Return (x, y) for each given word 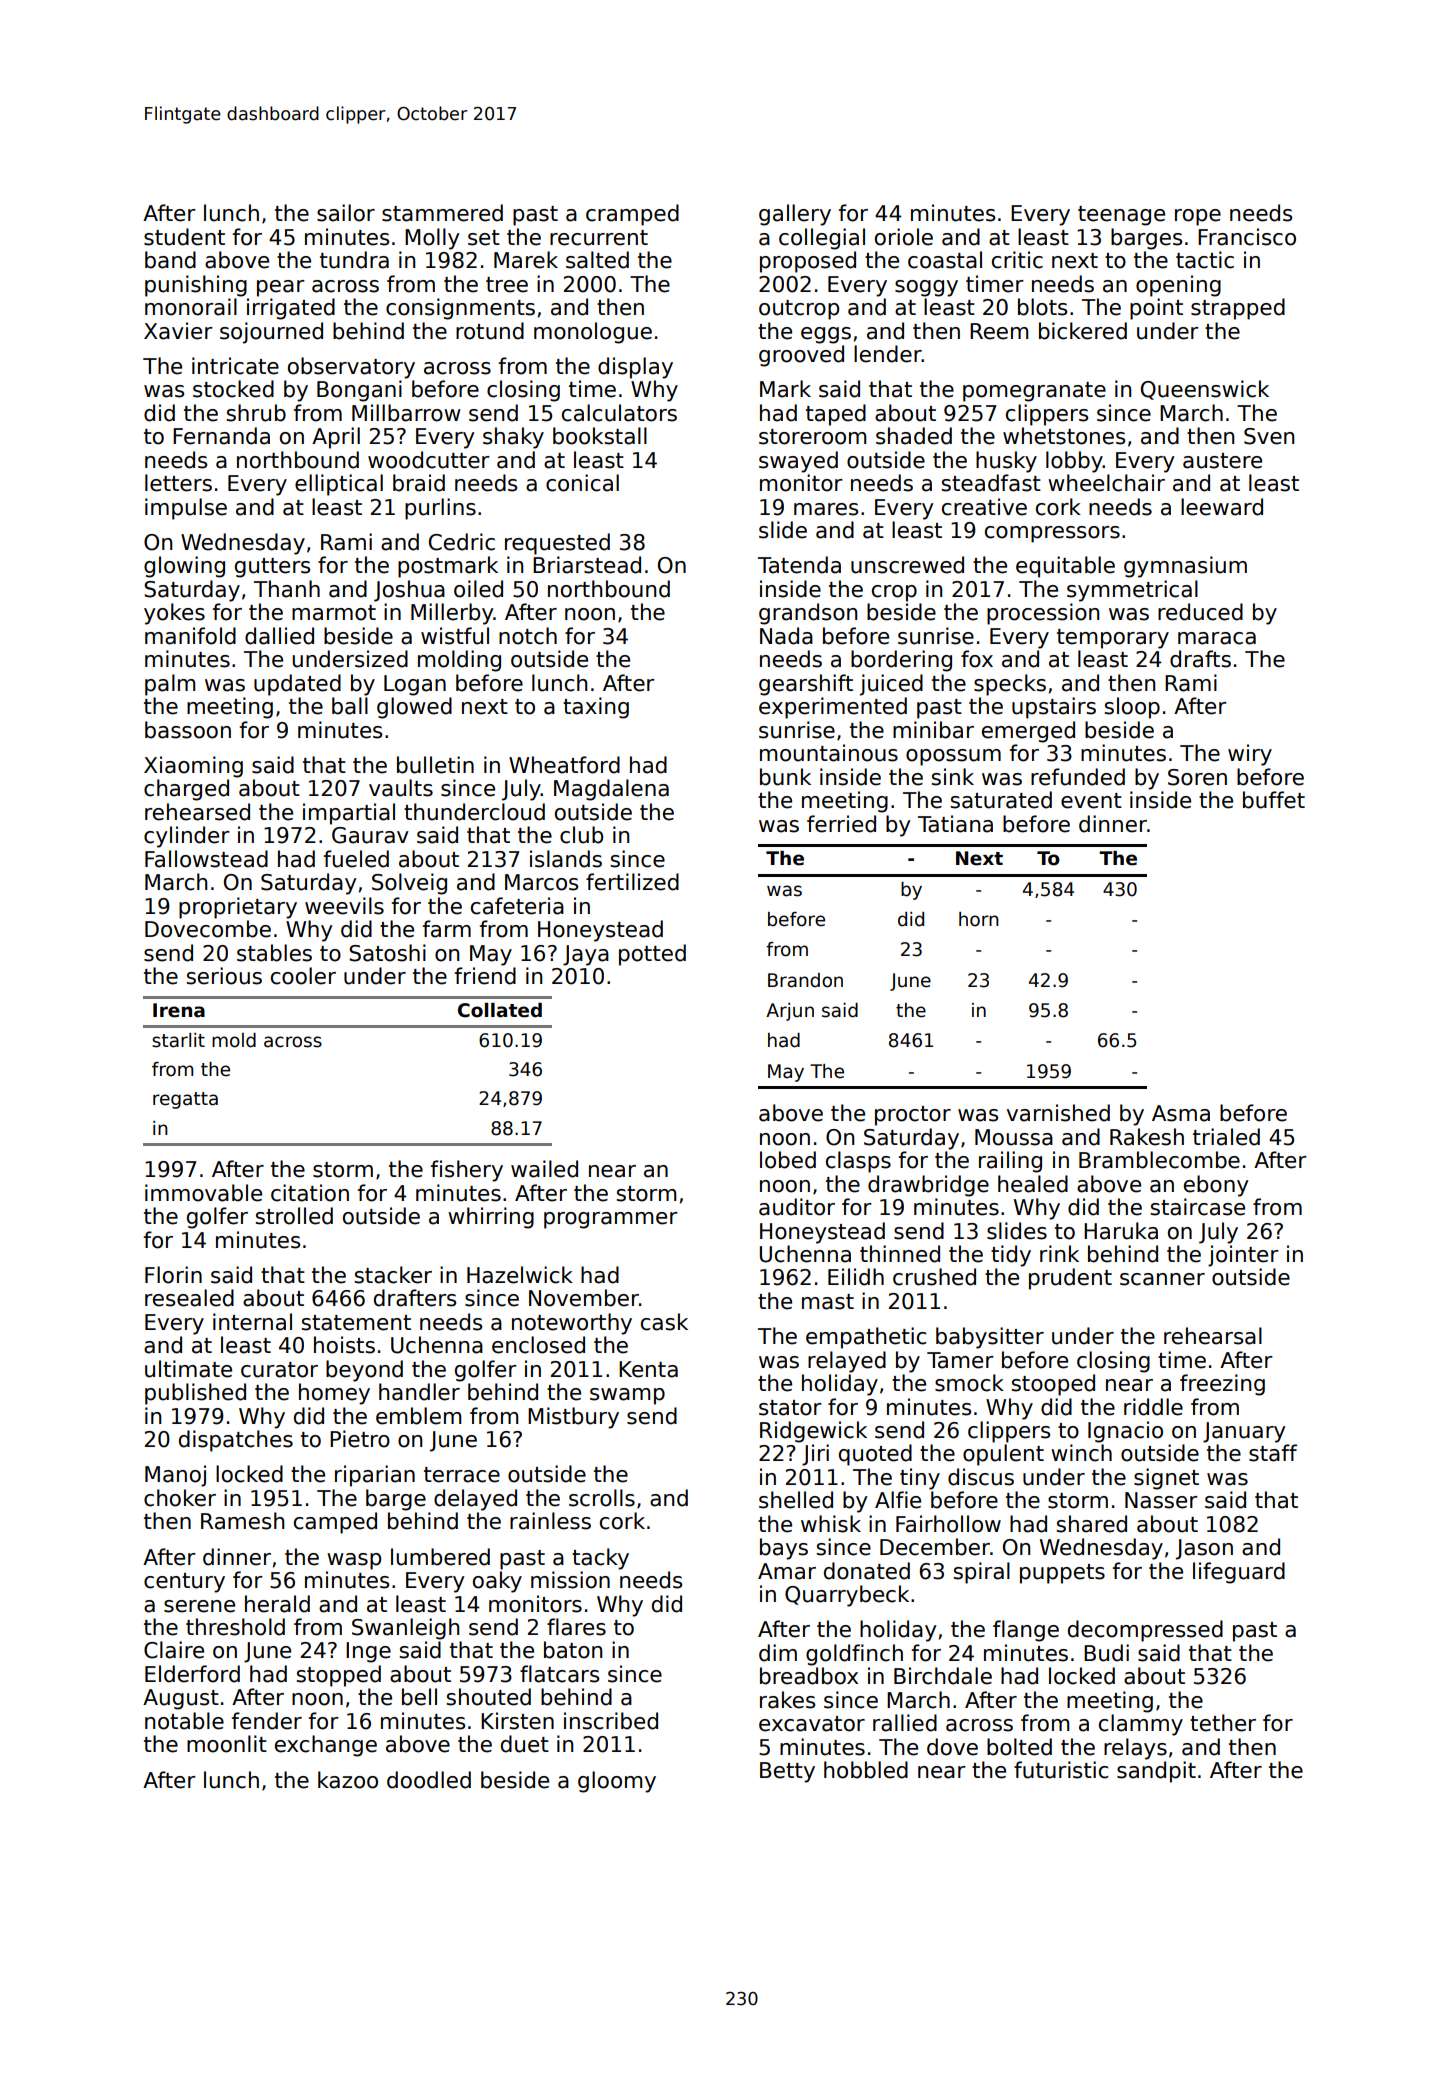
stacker (393, 1275)
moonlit (227, 1744)
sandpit (1156, 1772)
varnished (1058, 1113)
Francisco (1247, 237)
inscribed (611, 1721)
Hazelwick (520, 1275)
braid (419, 483)
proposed (808, 262)
